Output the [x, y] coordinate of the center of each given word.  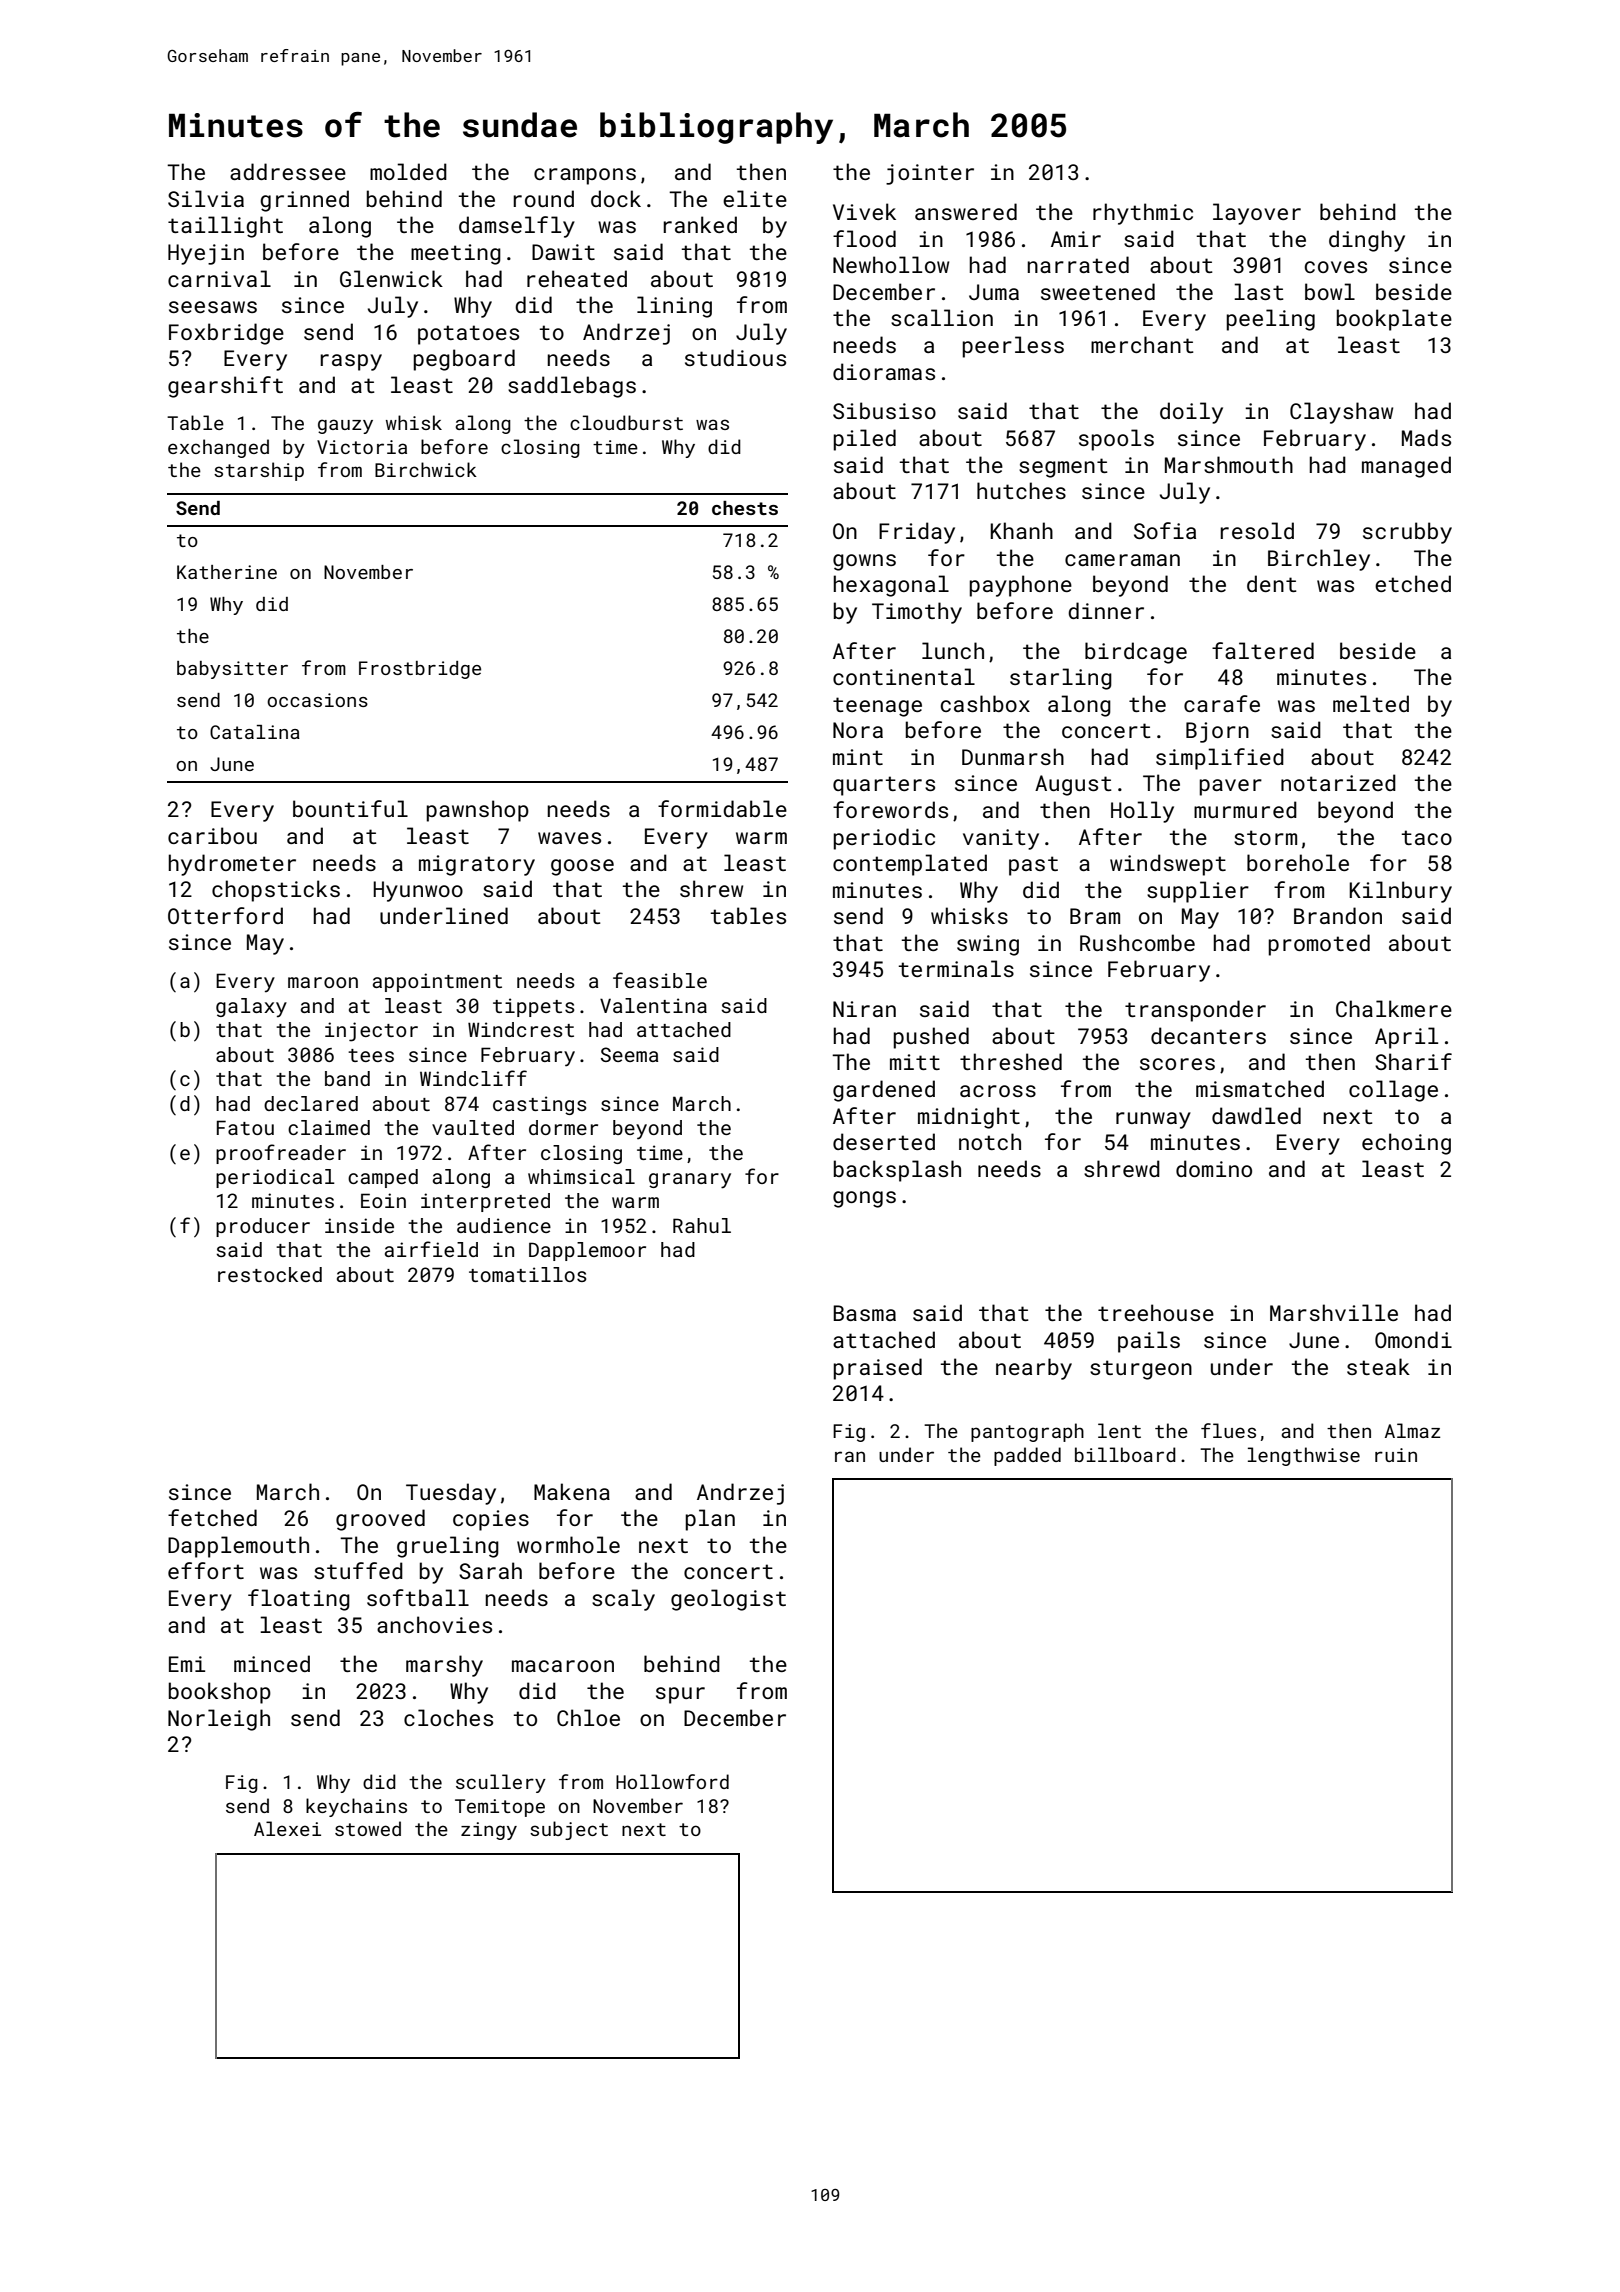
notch [990, 1141]
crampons [585, 176]
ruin [1396, 1455]
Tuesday [451, 1494]
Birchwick [426, 469]
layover [1257, 214]
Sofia [1165, 530]
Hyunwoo [418, 891]
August [1073, 785]
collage [1393, 1091]
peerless [1013, 347]
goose [582, 867]
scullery [501, 1783]
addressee [288, 171]
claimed [329, 1127]
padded [1027, 1456]
